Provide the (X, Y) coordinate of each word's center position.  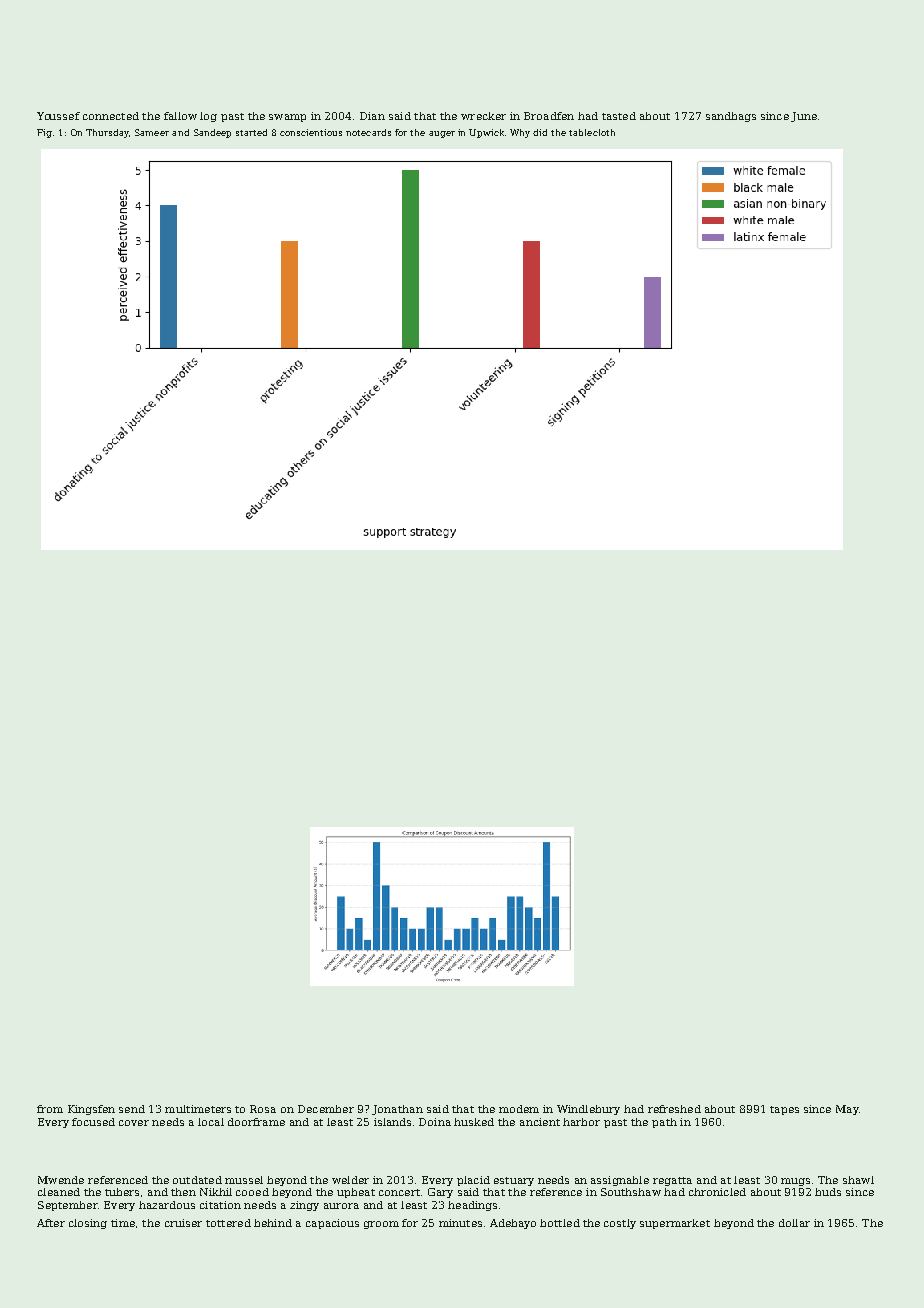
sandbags (731, 117)
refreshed (674, 1109)
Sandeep (212, 133)
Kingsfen (91, 1110)
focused (93, 1122)
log (208, 117)
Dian (372, 116)
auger (442, 134)
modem (519, 1109)
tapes (784, 1110)
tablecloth (592, 132)
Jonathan (397, 1110)
